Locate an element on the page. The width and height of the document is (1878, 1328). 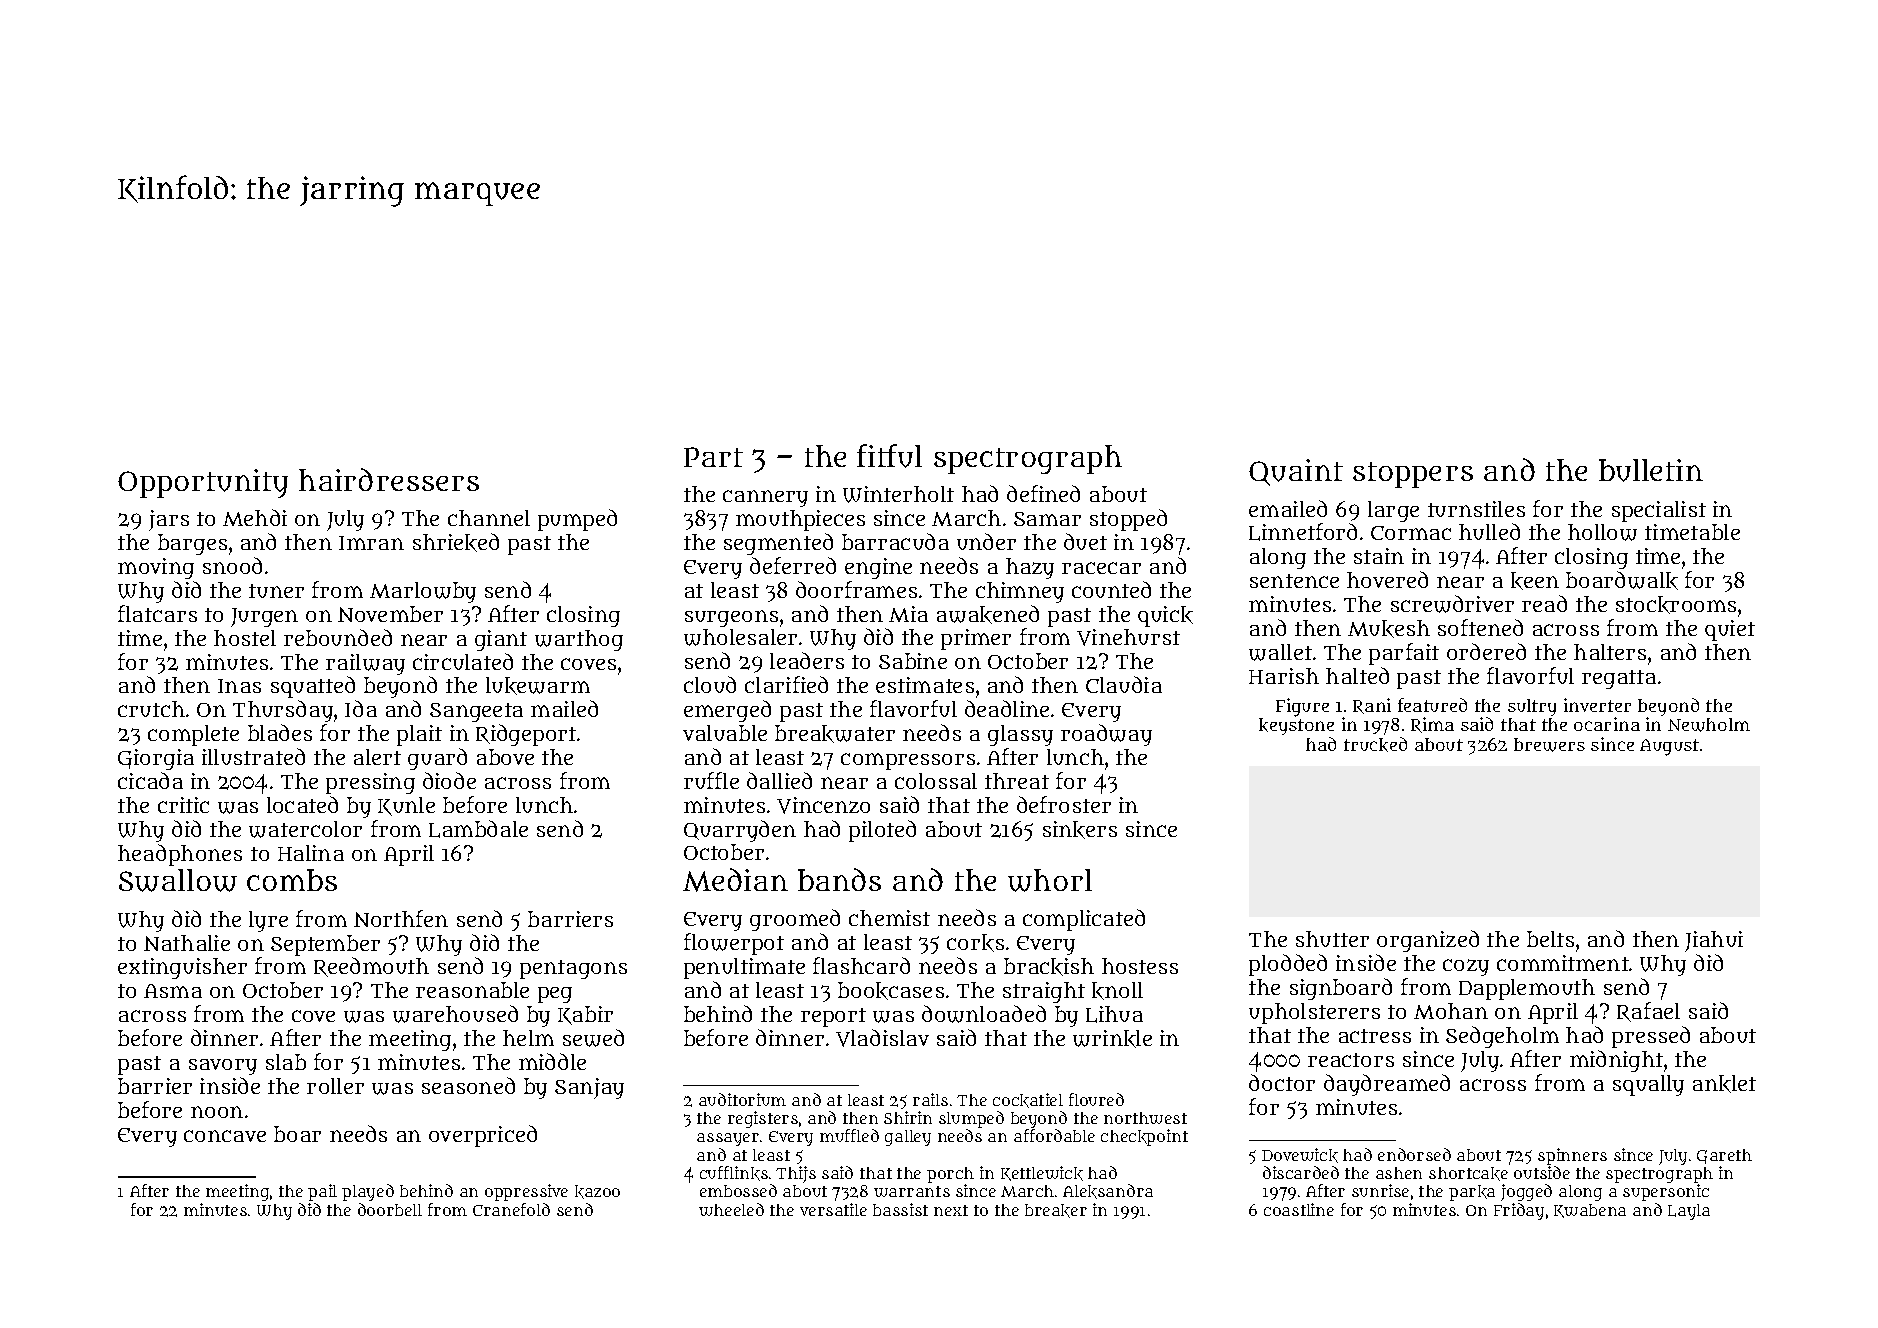
illustrated is located at coordinates (253, 756).
